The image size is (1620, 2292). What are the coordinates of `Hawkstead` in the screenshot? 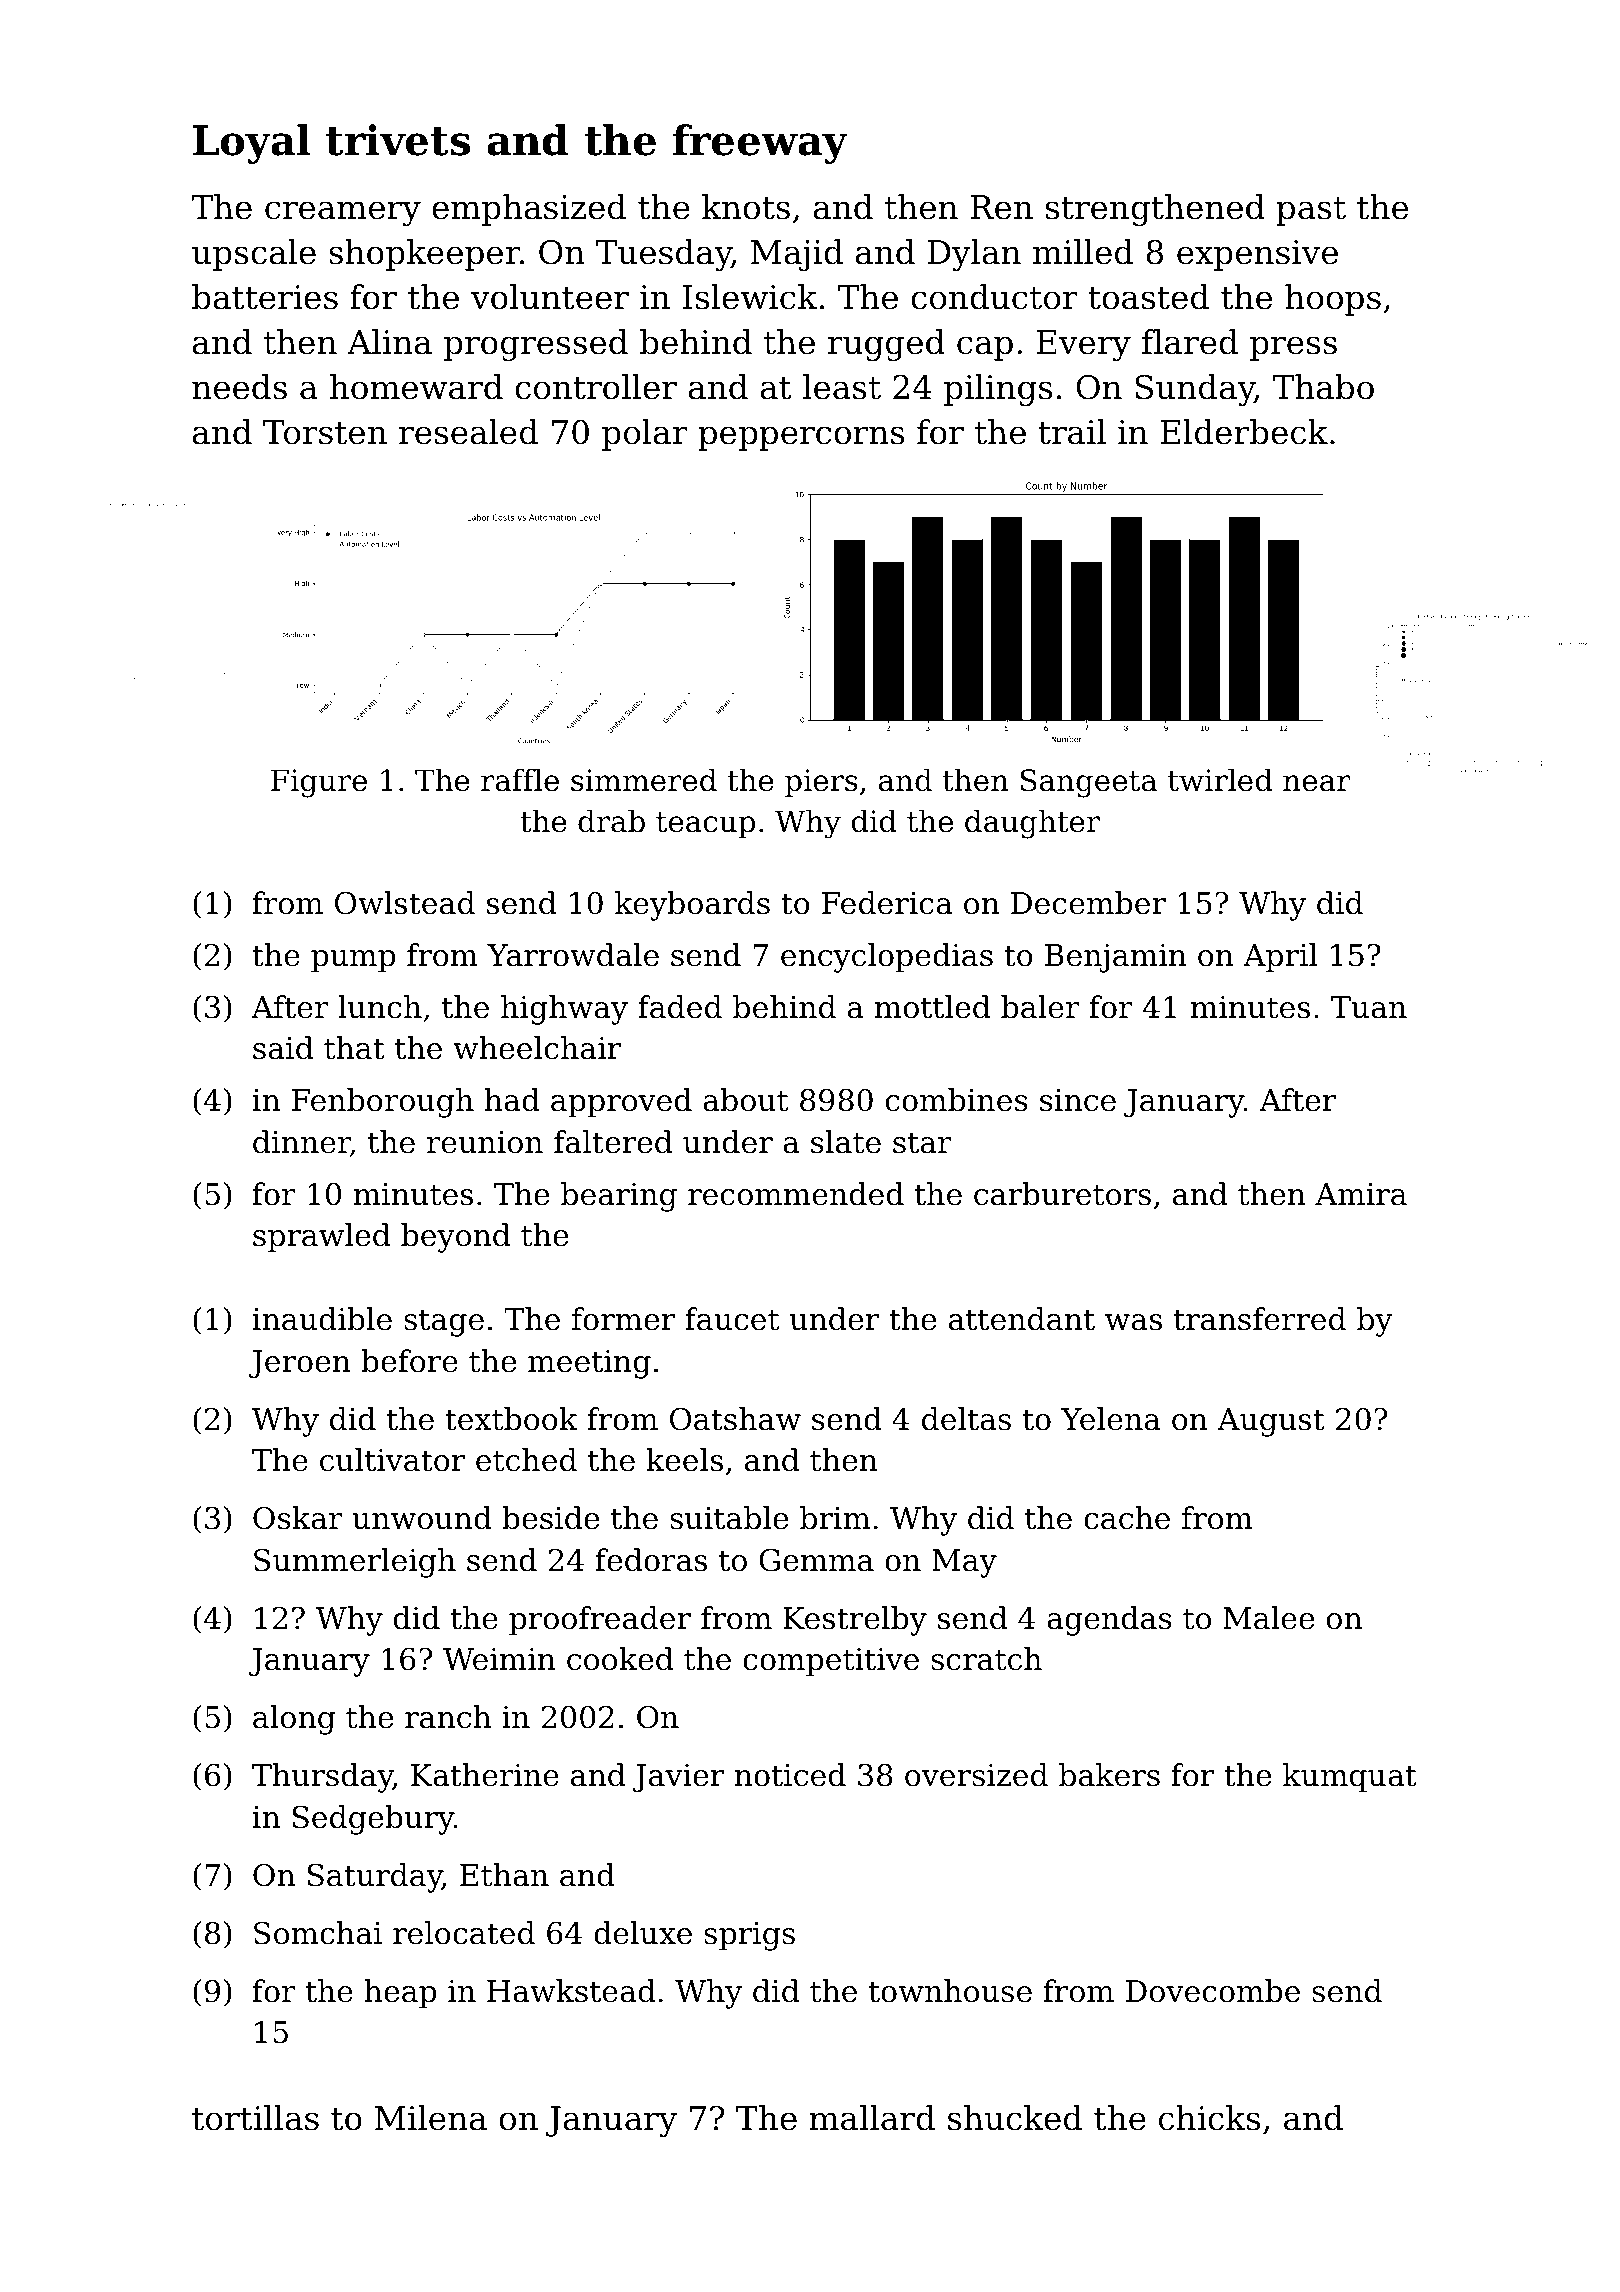 It's located at (571, 1991).
